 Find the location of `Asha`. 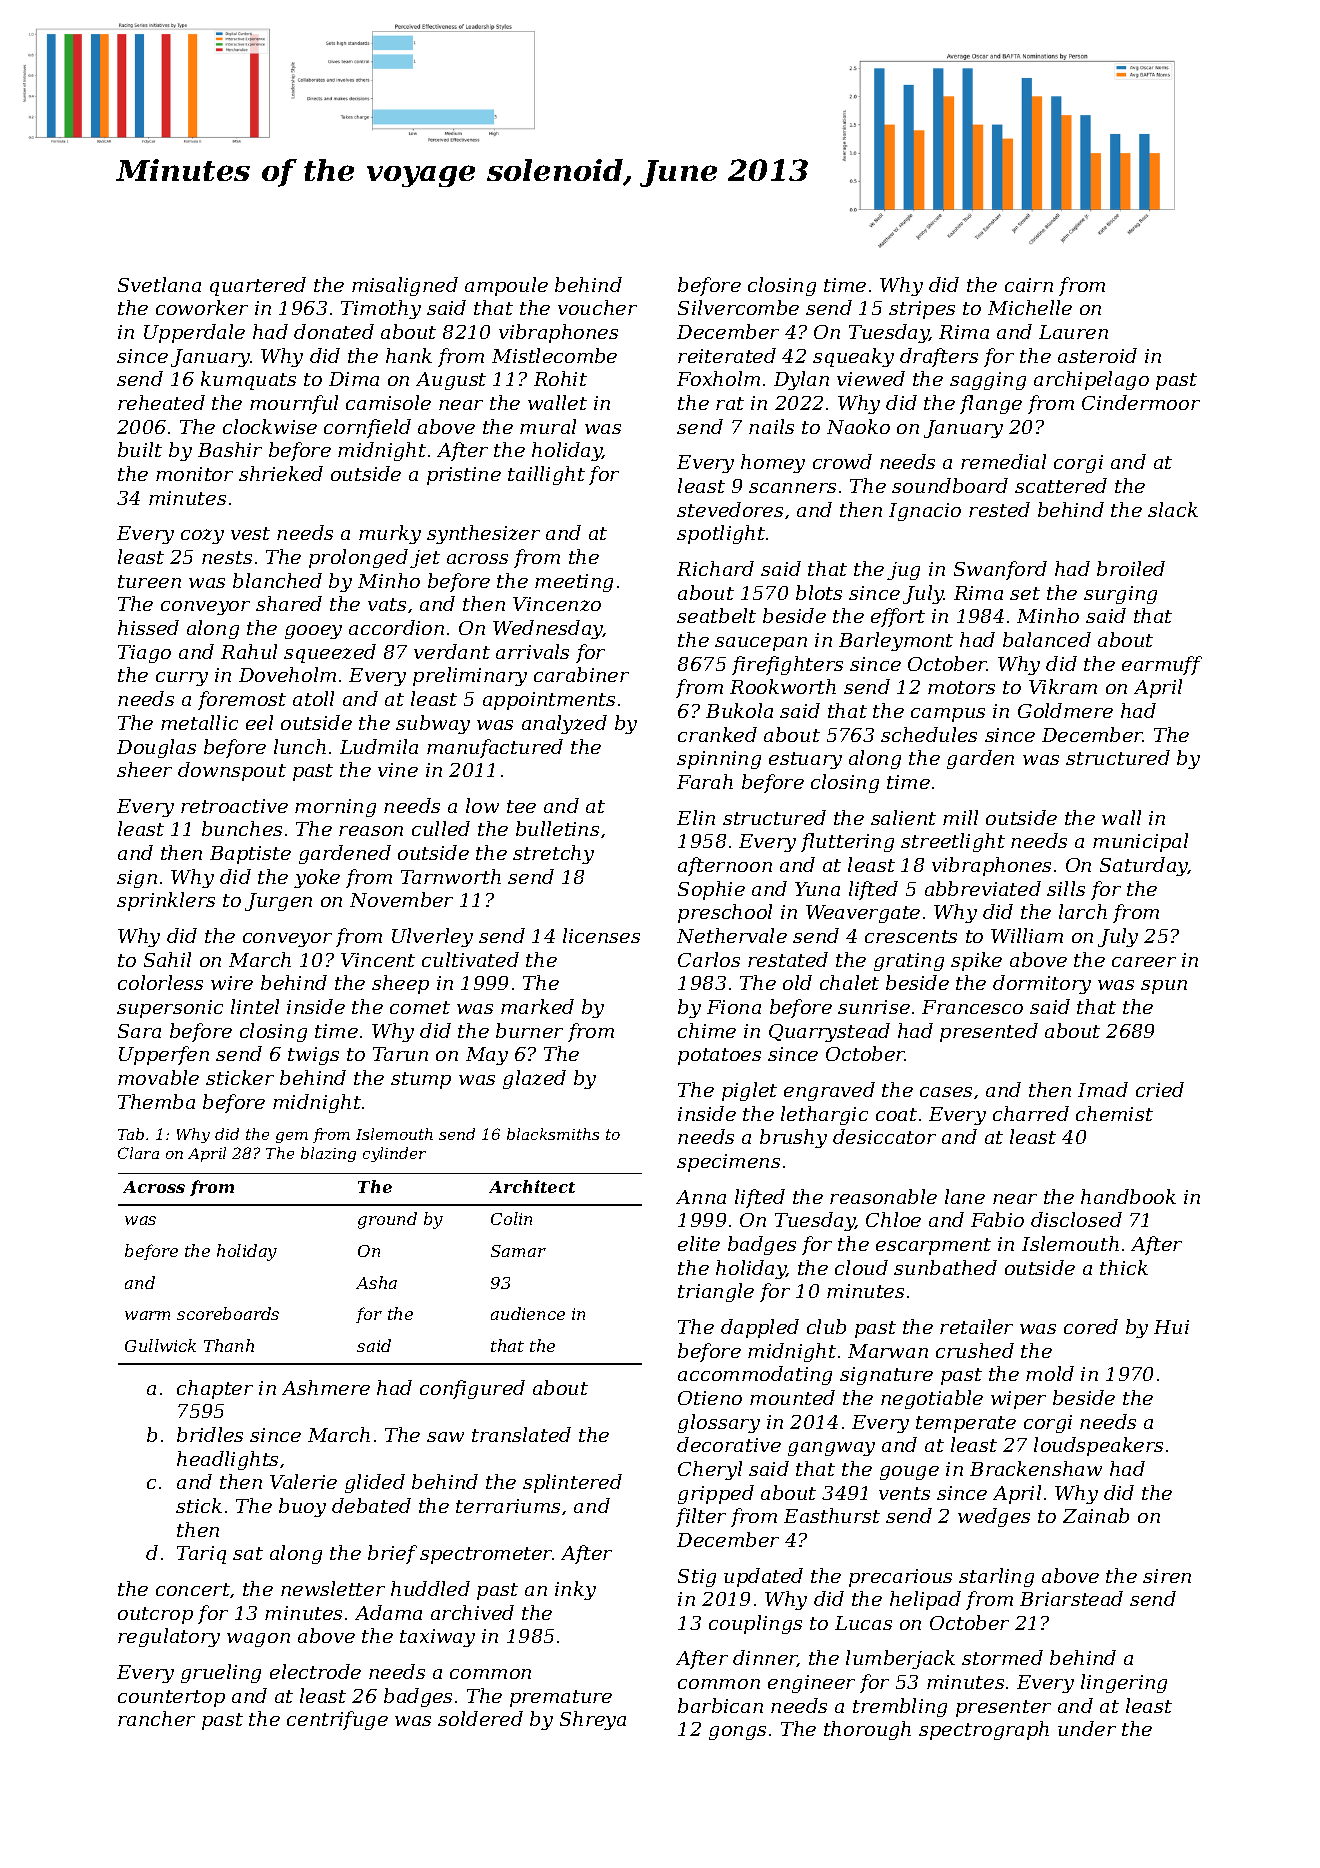

Asha is located at coordinates (376, 1282).
